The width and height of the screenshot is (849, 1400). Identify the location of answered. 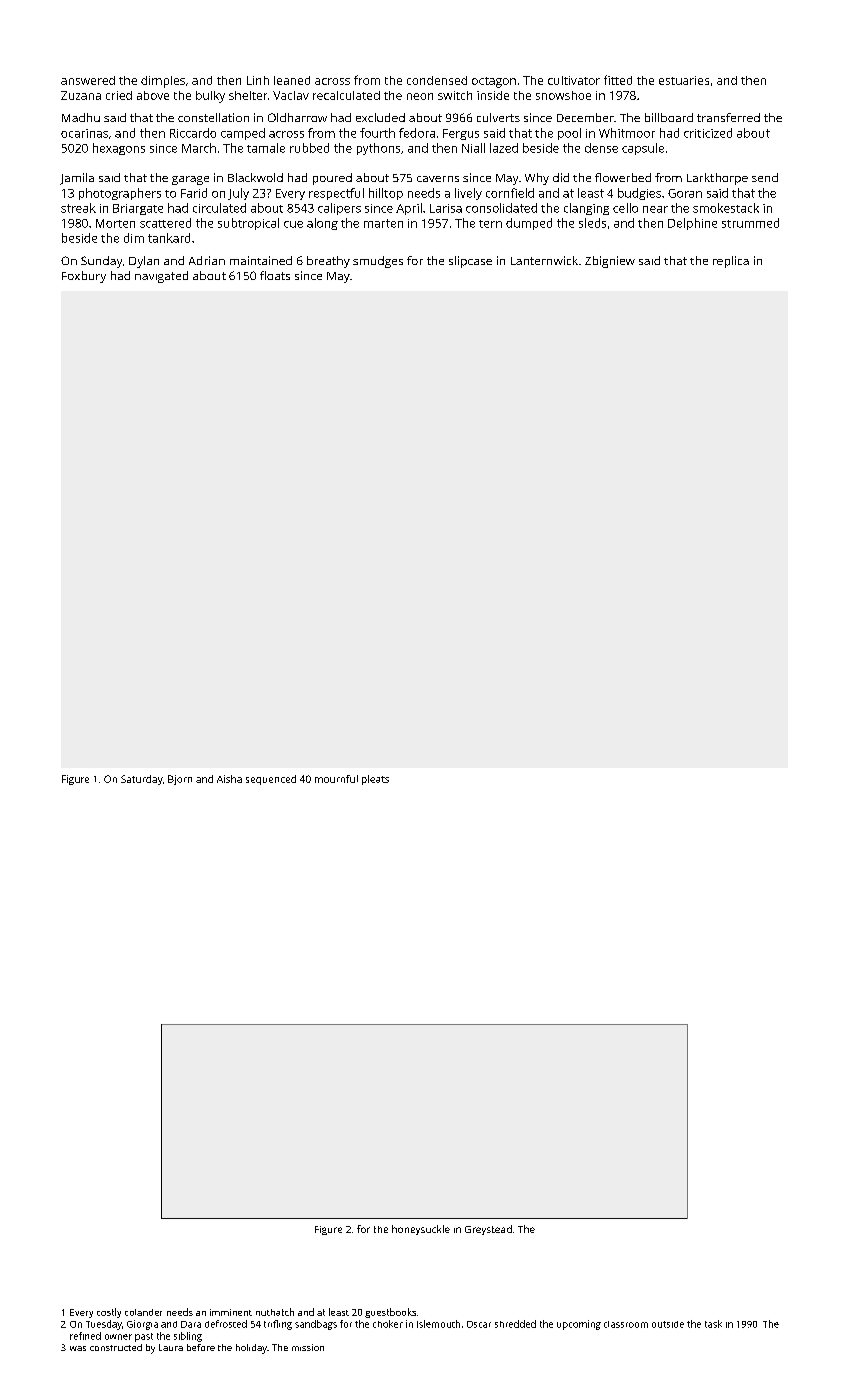
(88, 80).
